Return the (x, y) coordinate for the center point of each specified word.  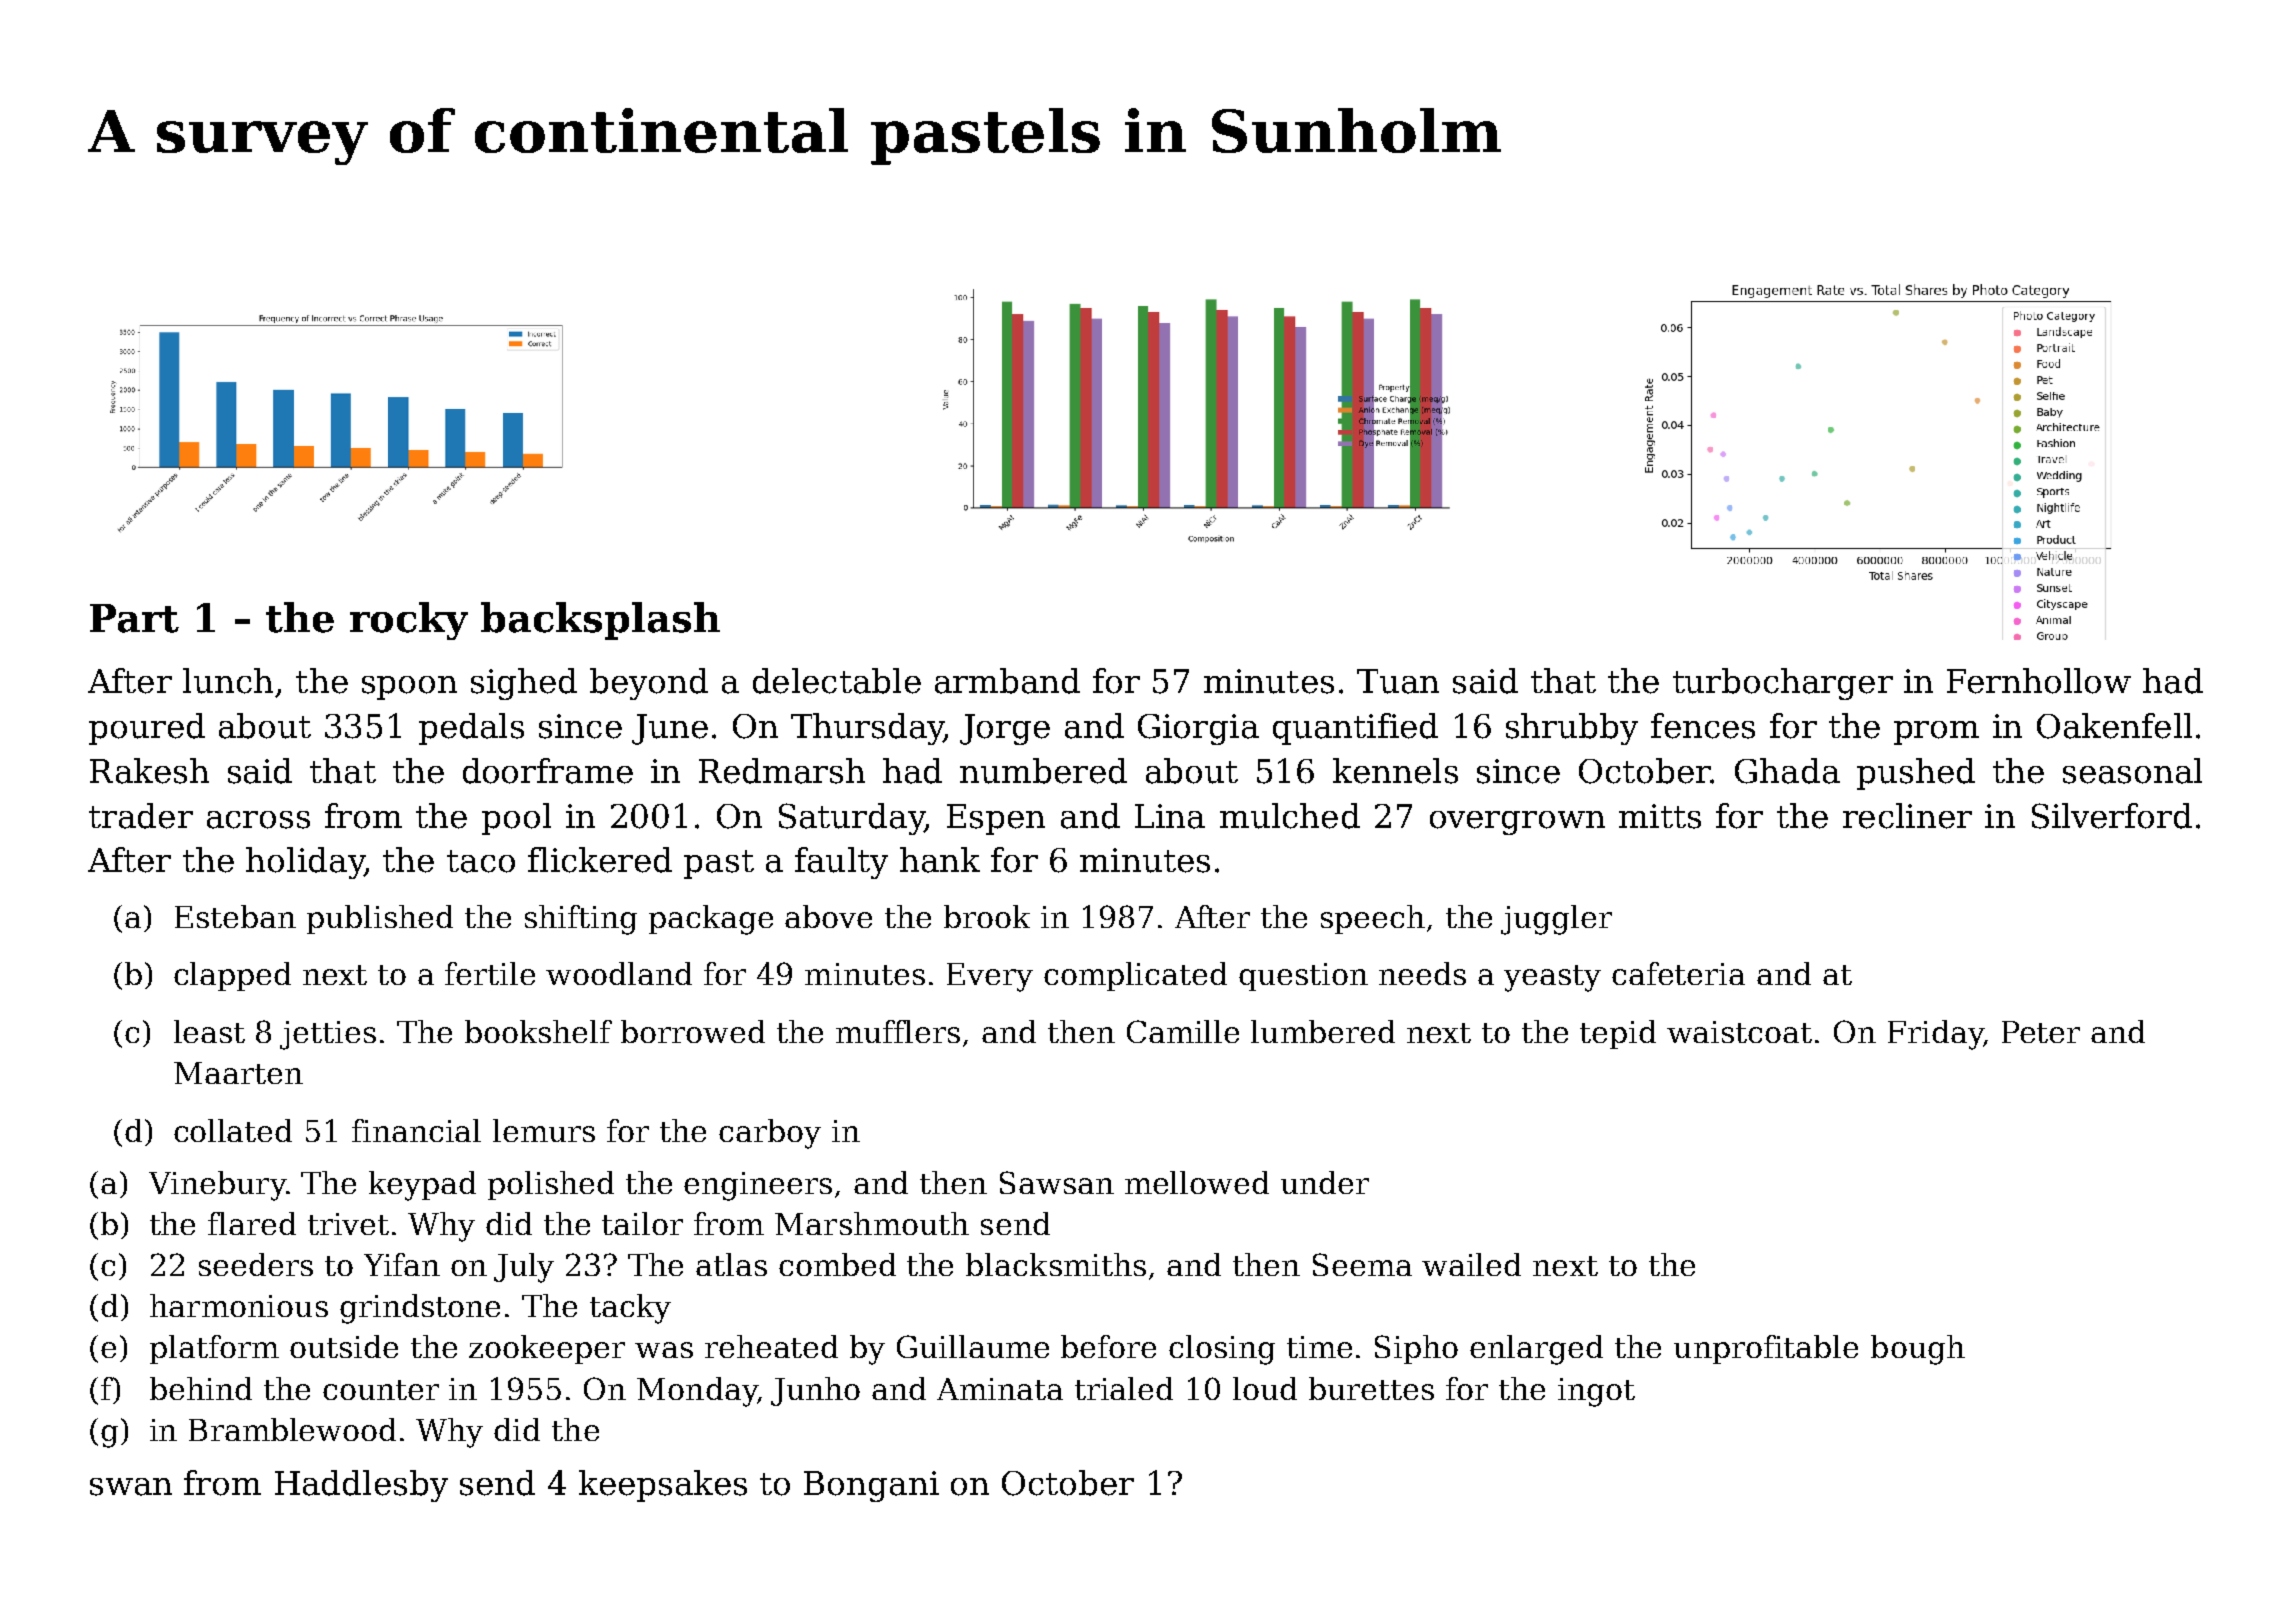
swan (131, 1487)
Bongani (871, 1486)
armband (1007, 681)
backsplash (600, 621)
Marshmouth (872, 1223)
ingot (1596, 1392)
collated (233, 1130)
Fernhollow (2039, 681)
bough (1918, 1350)
